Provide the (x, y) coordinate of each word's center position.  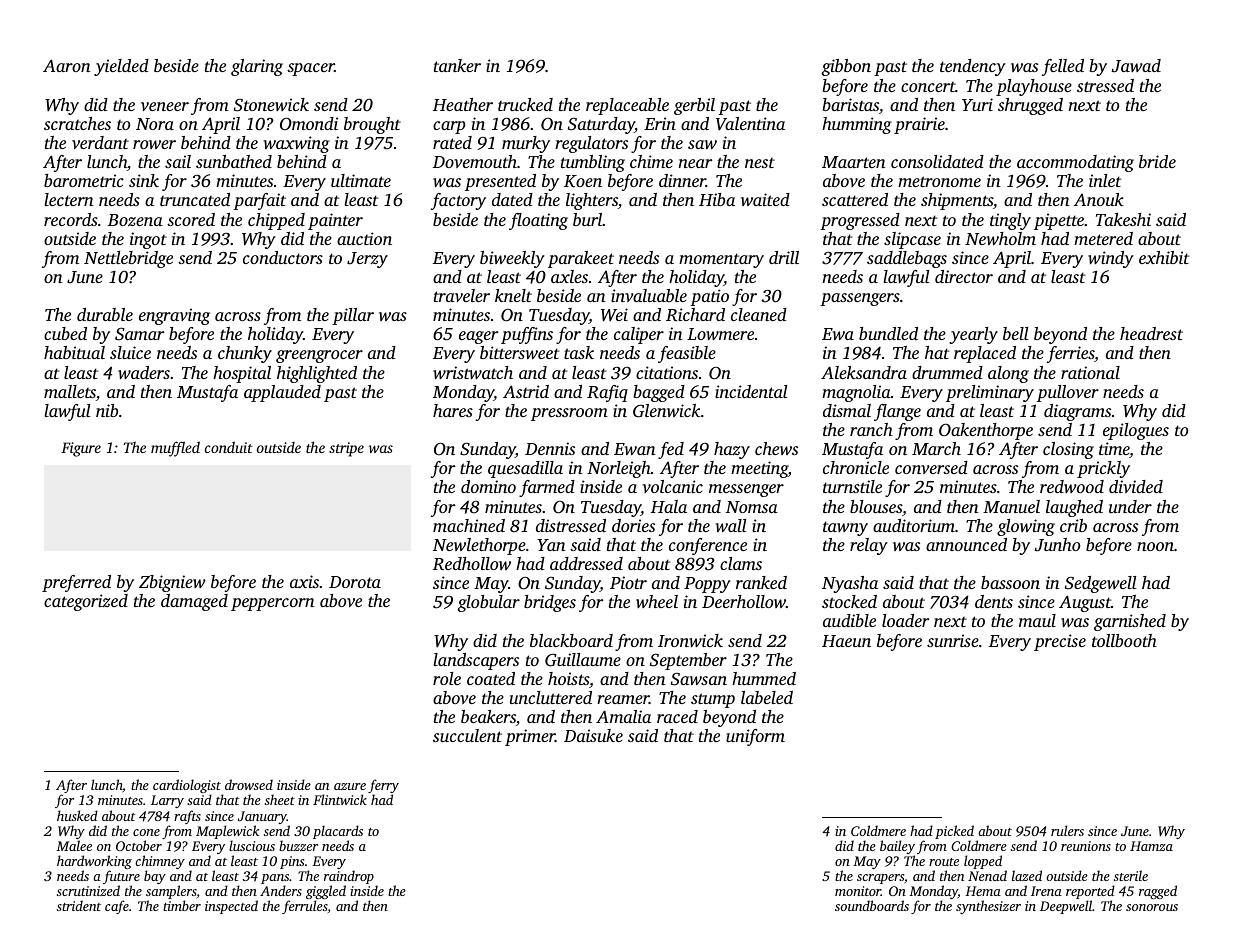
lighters (592, 201)
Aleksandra (864, 372)
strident (79, 905)
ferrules (305, 907)
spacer (311, 69)
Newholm (1000, 238)
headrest (1151, 333)
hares (453, 410)
